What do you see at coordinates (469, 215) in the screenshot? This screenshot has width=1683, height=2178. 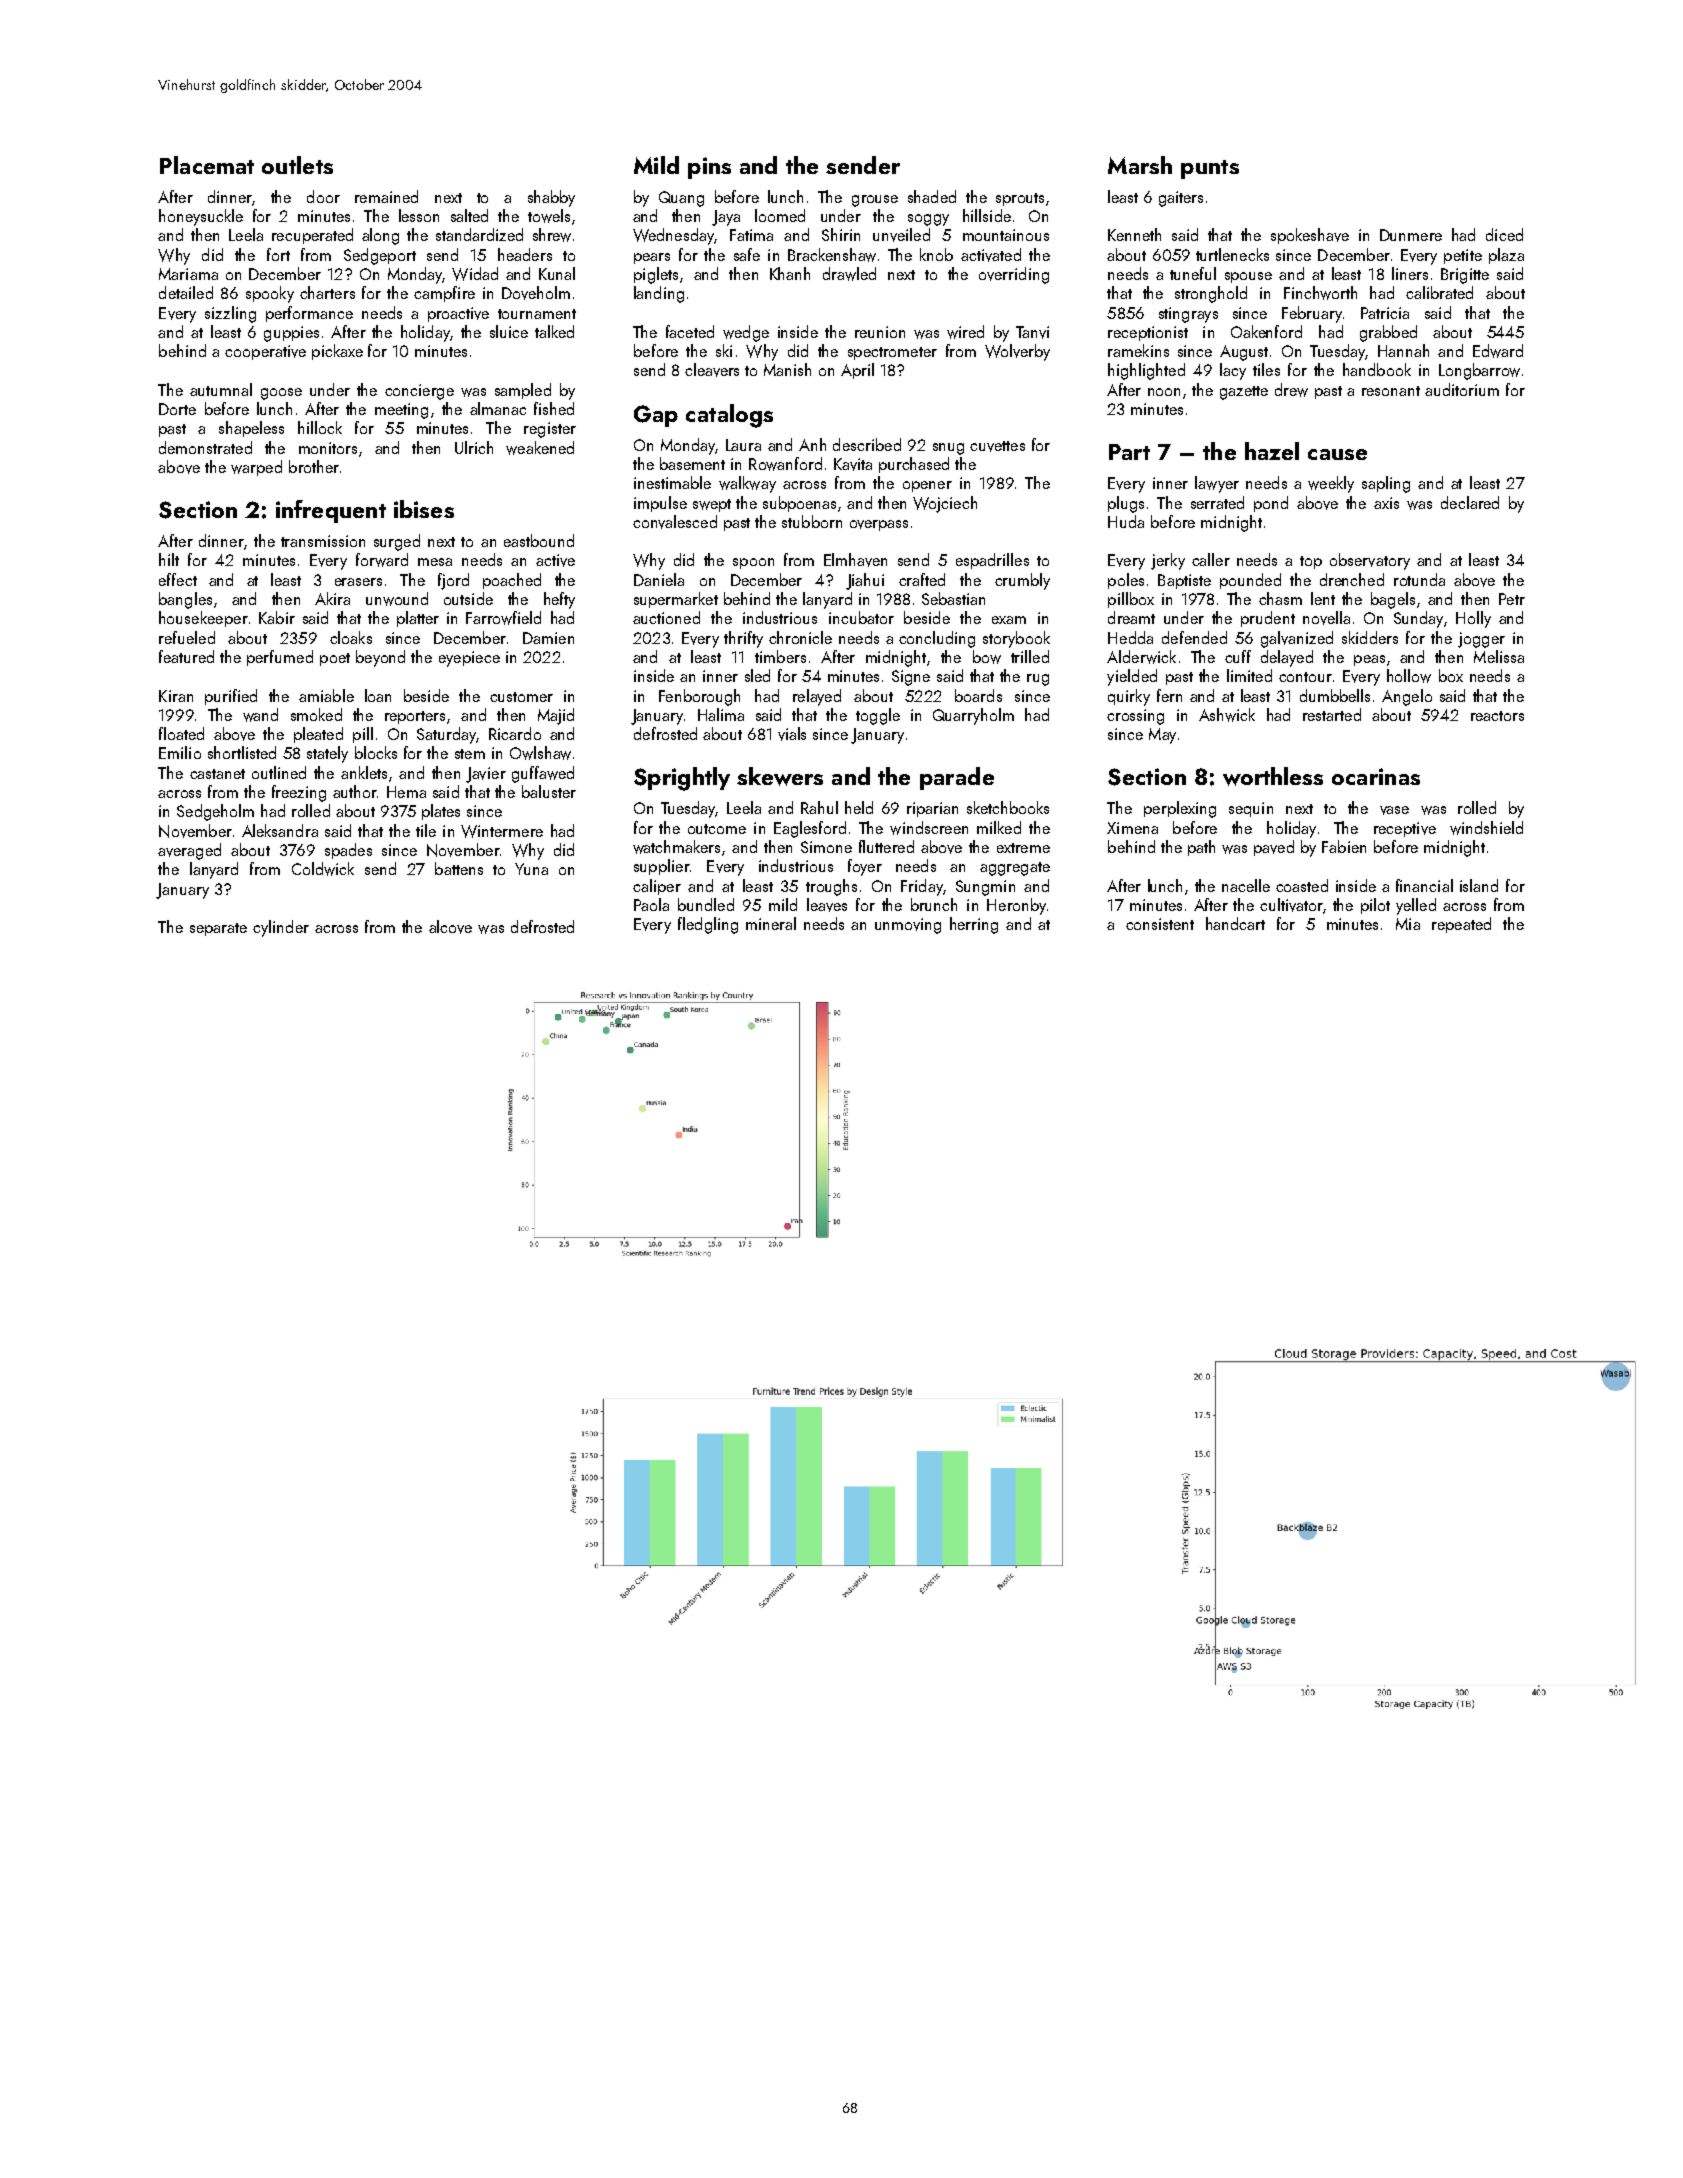 I see `salted` at bounding box center [469, 215].
